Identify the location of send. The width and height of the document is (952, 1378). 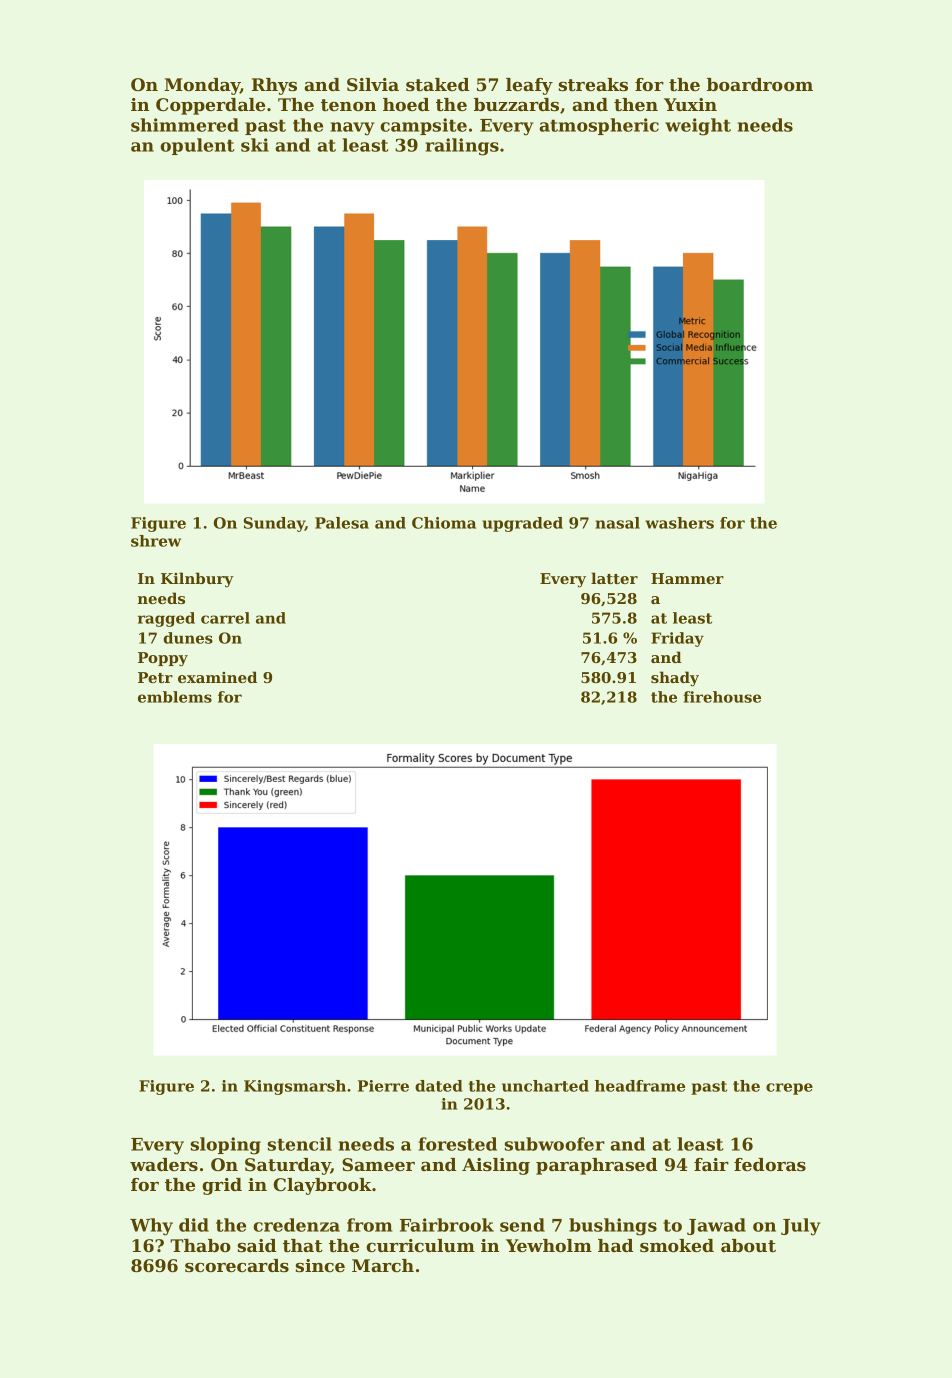
(522, 1225).
